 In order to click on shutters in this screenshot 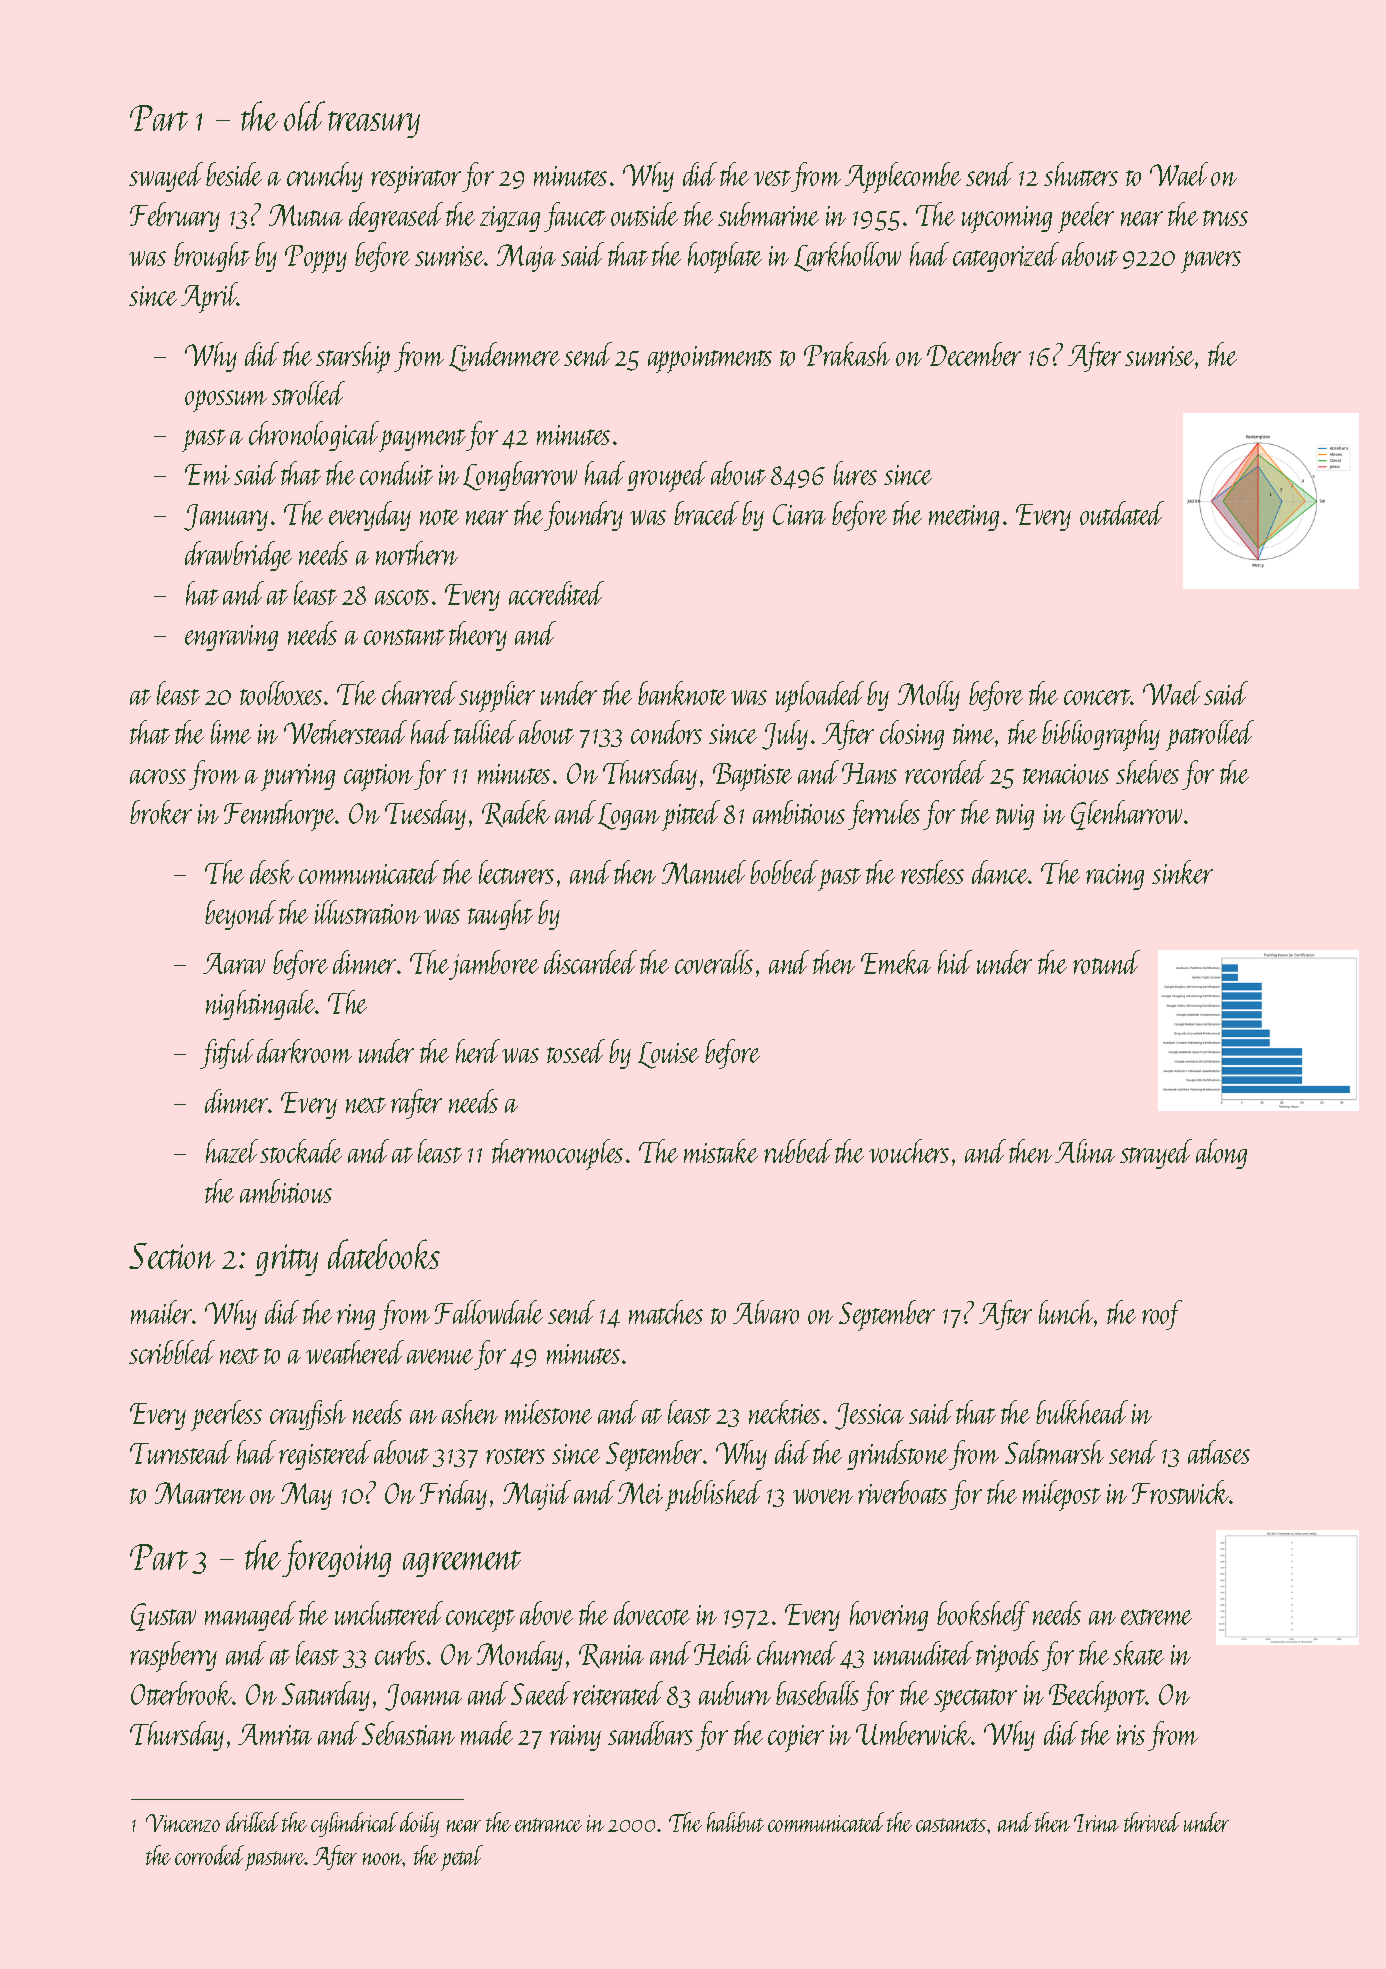, I will do `click(1081, 174)`.
